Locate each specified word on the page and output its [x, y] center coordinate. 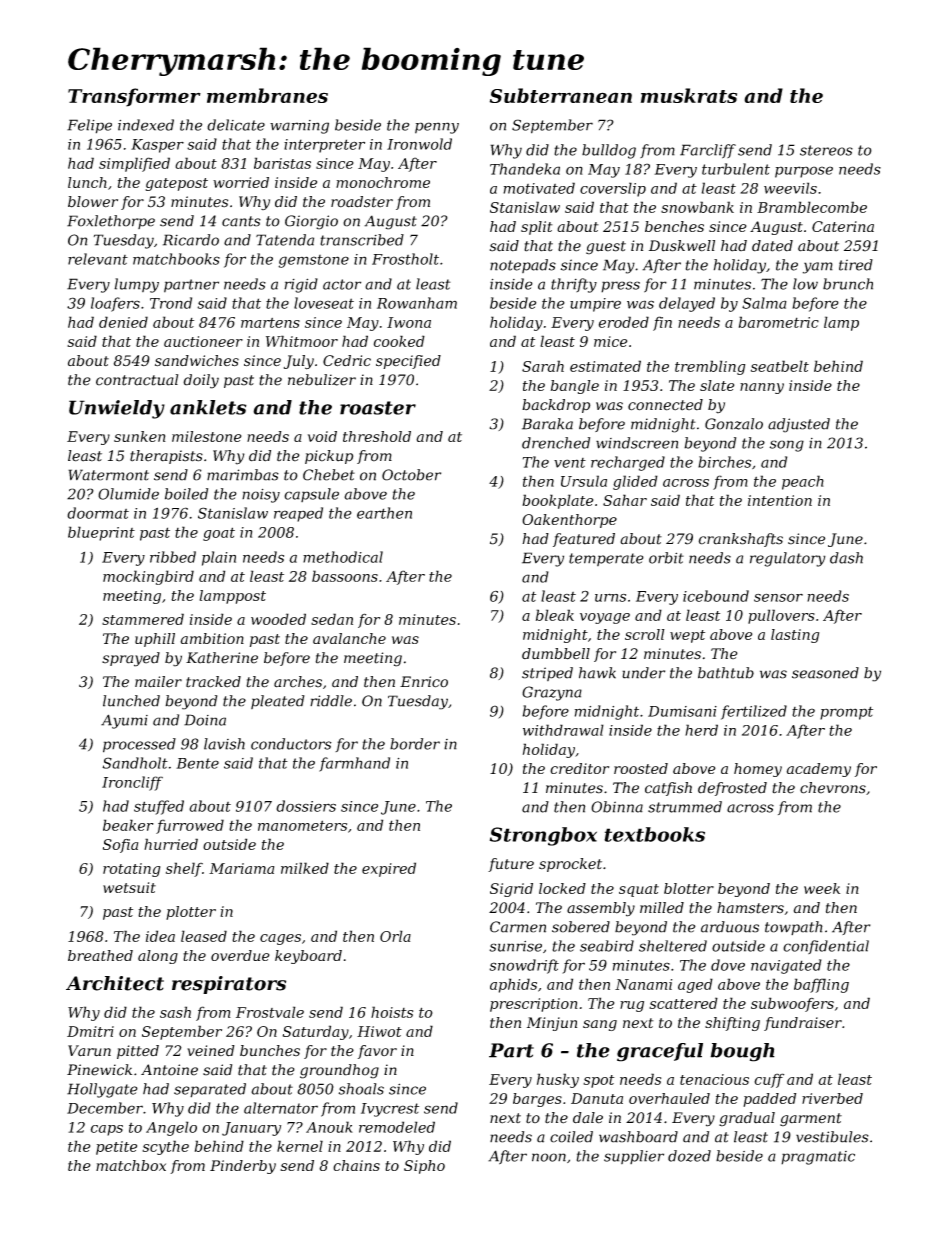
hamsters [750, 908]
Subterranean [561, 95]
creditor [579, 768]
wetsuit [129, 887]
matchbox [131, 1165]
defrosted [732, 789]
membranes [267, 95]
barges [537, 1100]
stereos [826, 150]
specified [408, 362]
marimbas [243, 475]
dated [772, 246]
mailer [158, 682]
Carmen [518, 927]
